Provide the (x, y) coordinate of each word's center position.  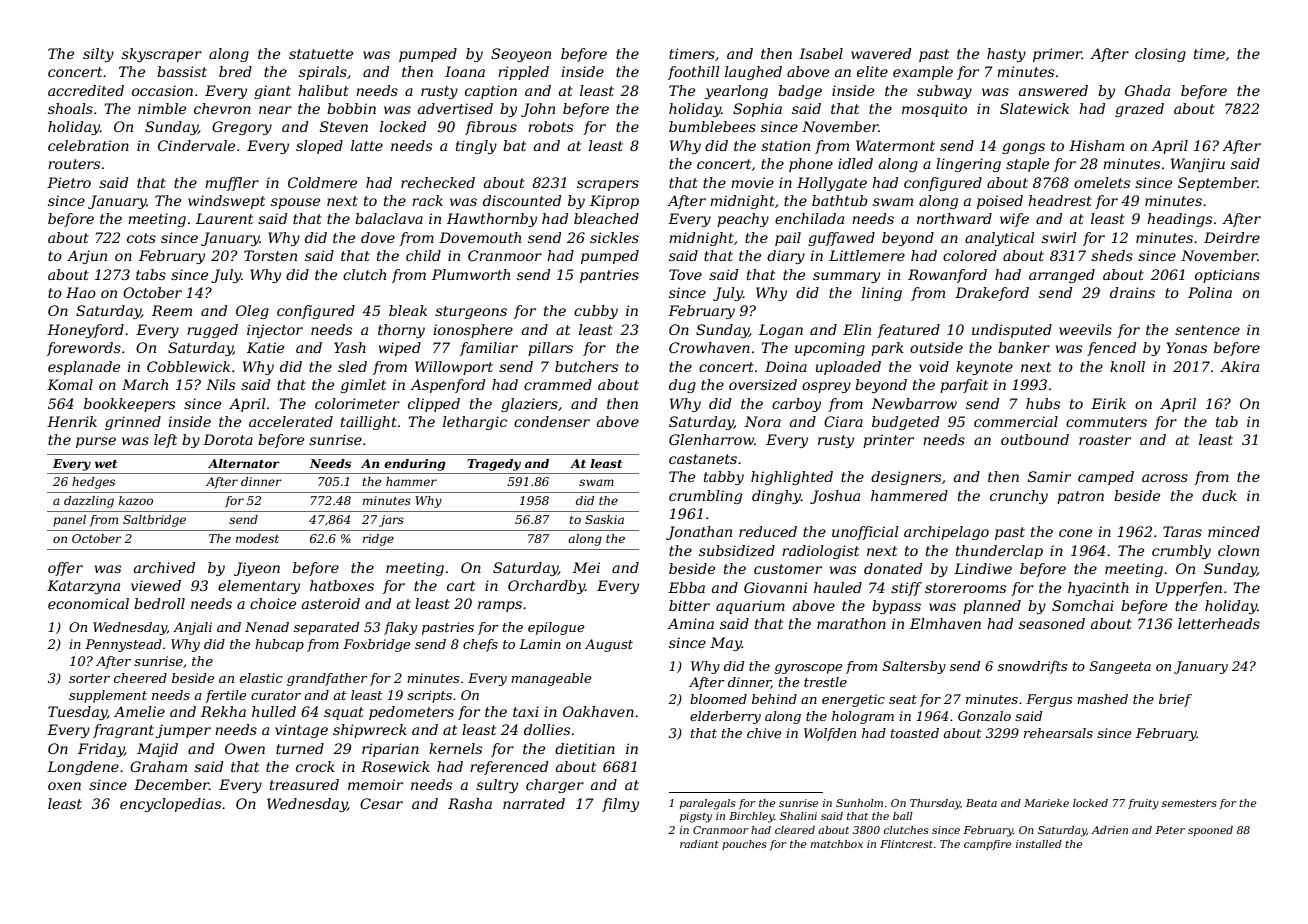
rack (427, 200)
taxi (526, 711)
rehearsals (1058, 733)
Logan (781, 331)
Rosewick (395, 766)
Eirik (1108, 403)
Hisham (1096, 145)
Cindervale (196, 145)
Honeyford (85, 331)
